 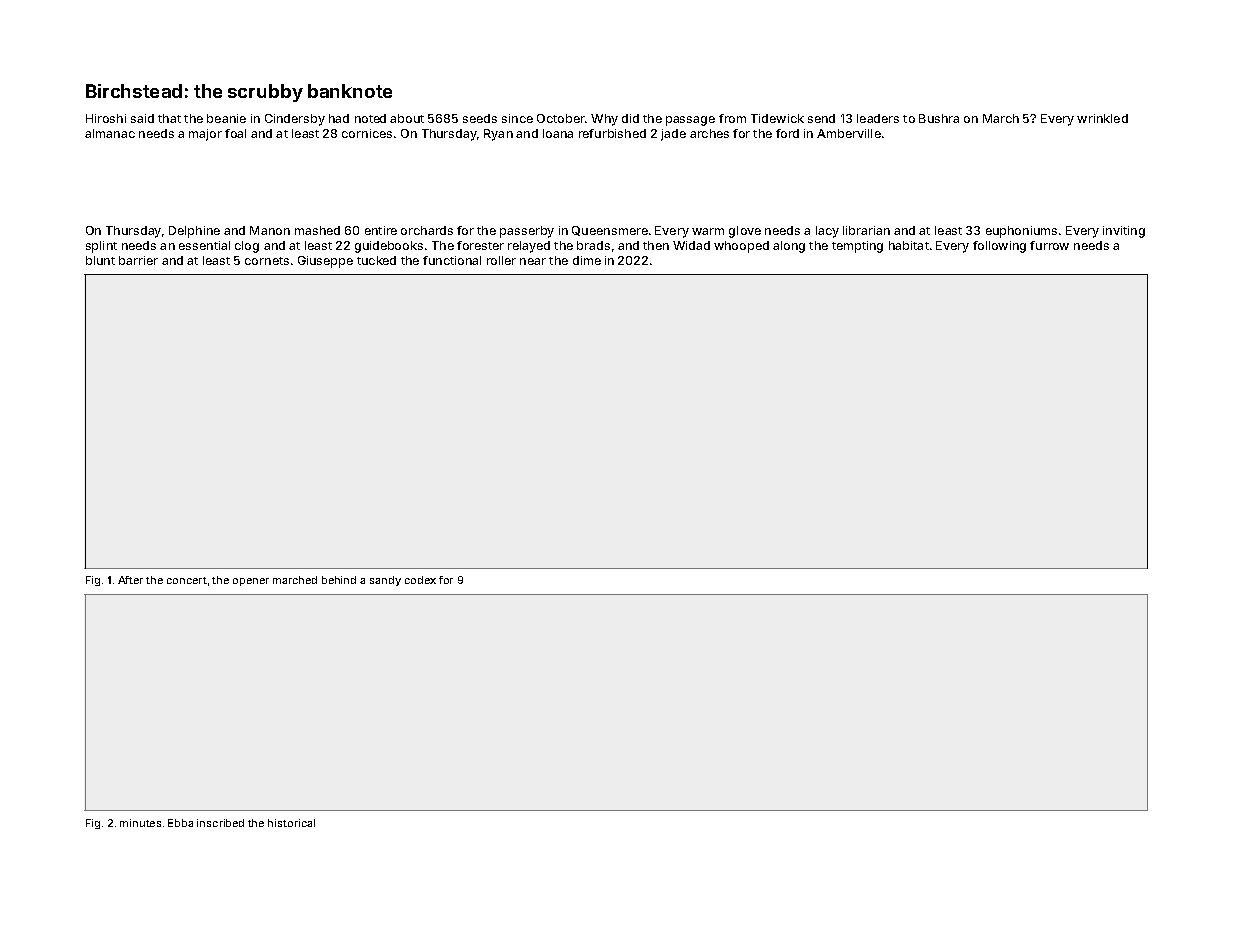 I want to click on inscribed, so click(x=220, y=823).
